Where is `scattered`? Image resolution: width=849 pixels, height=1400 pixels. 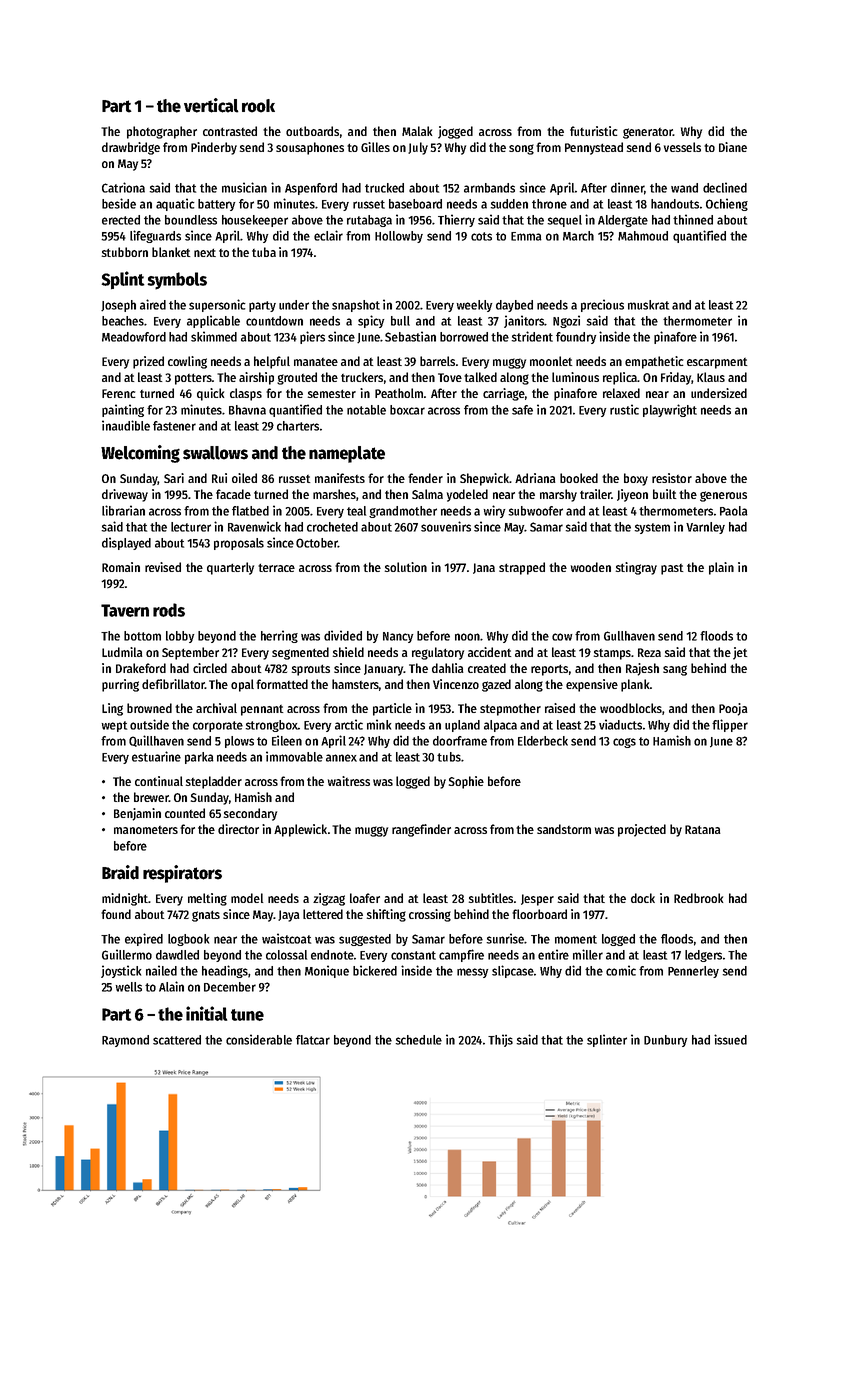 scattered is located at coordinates (177, 1040).
